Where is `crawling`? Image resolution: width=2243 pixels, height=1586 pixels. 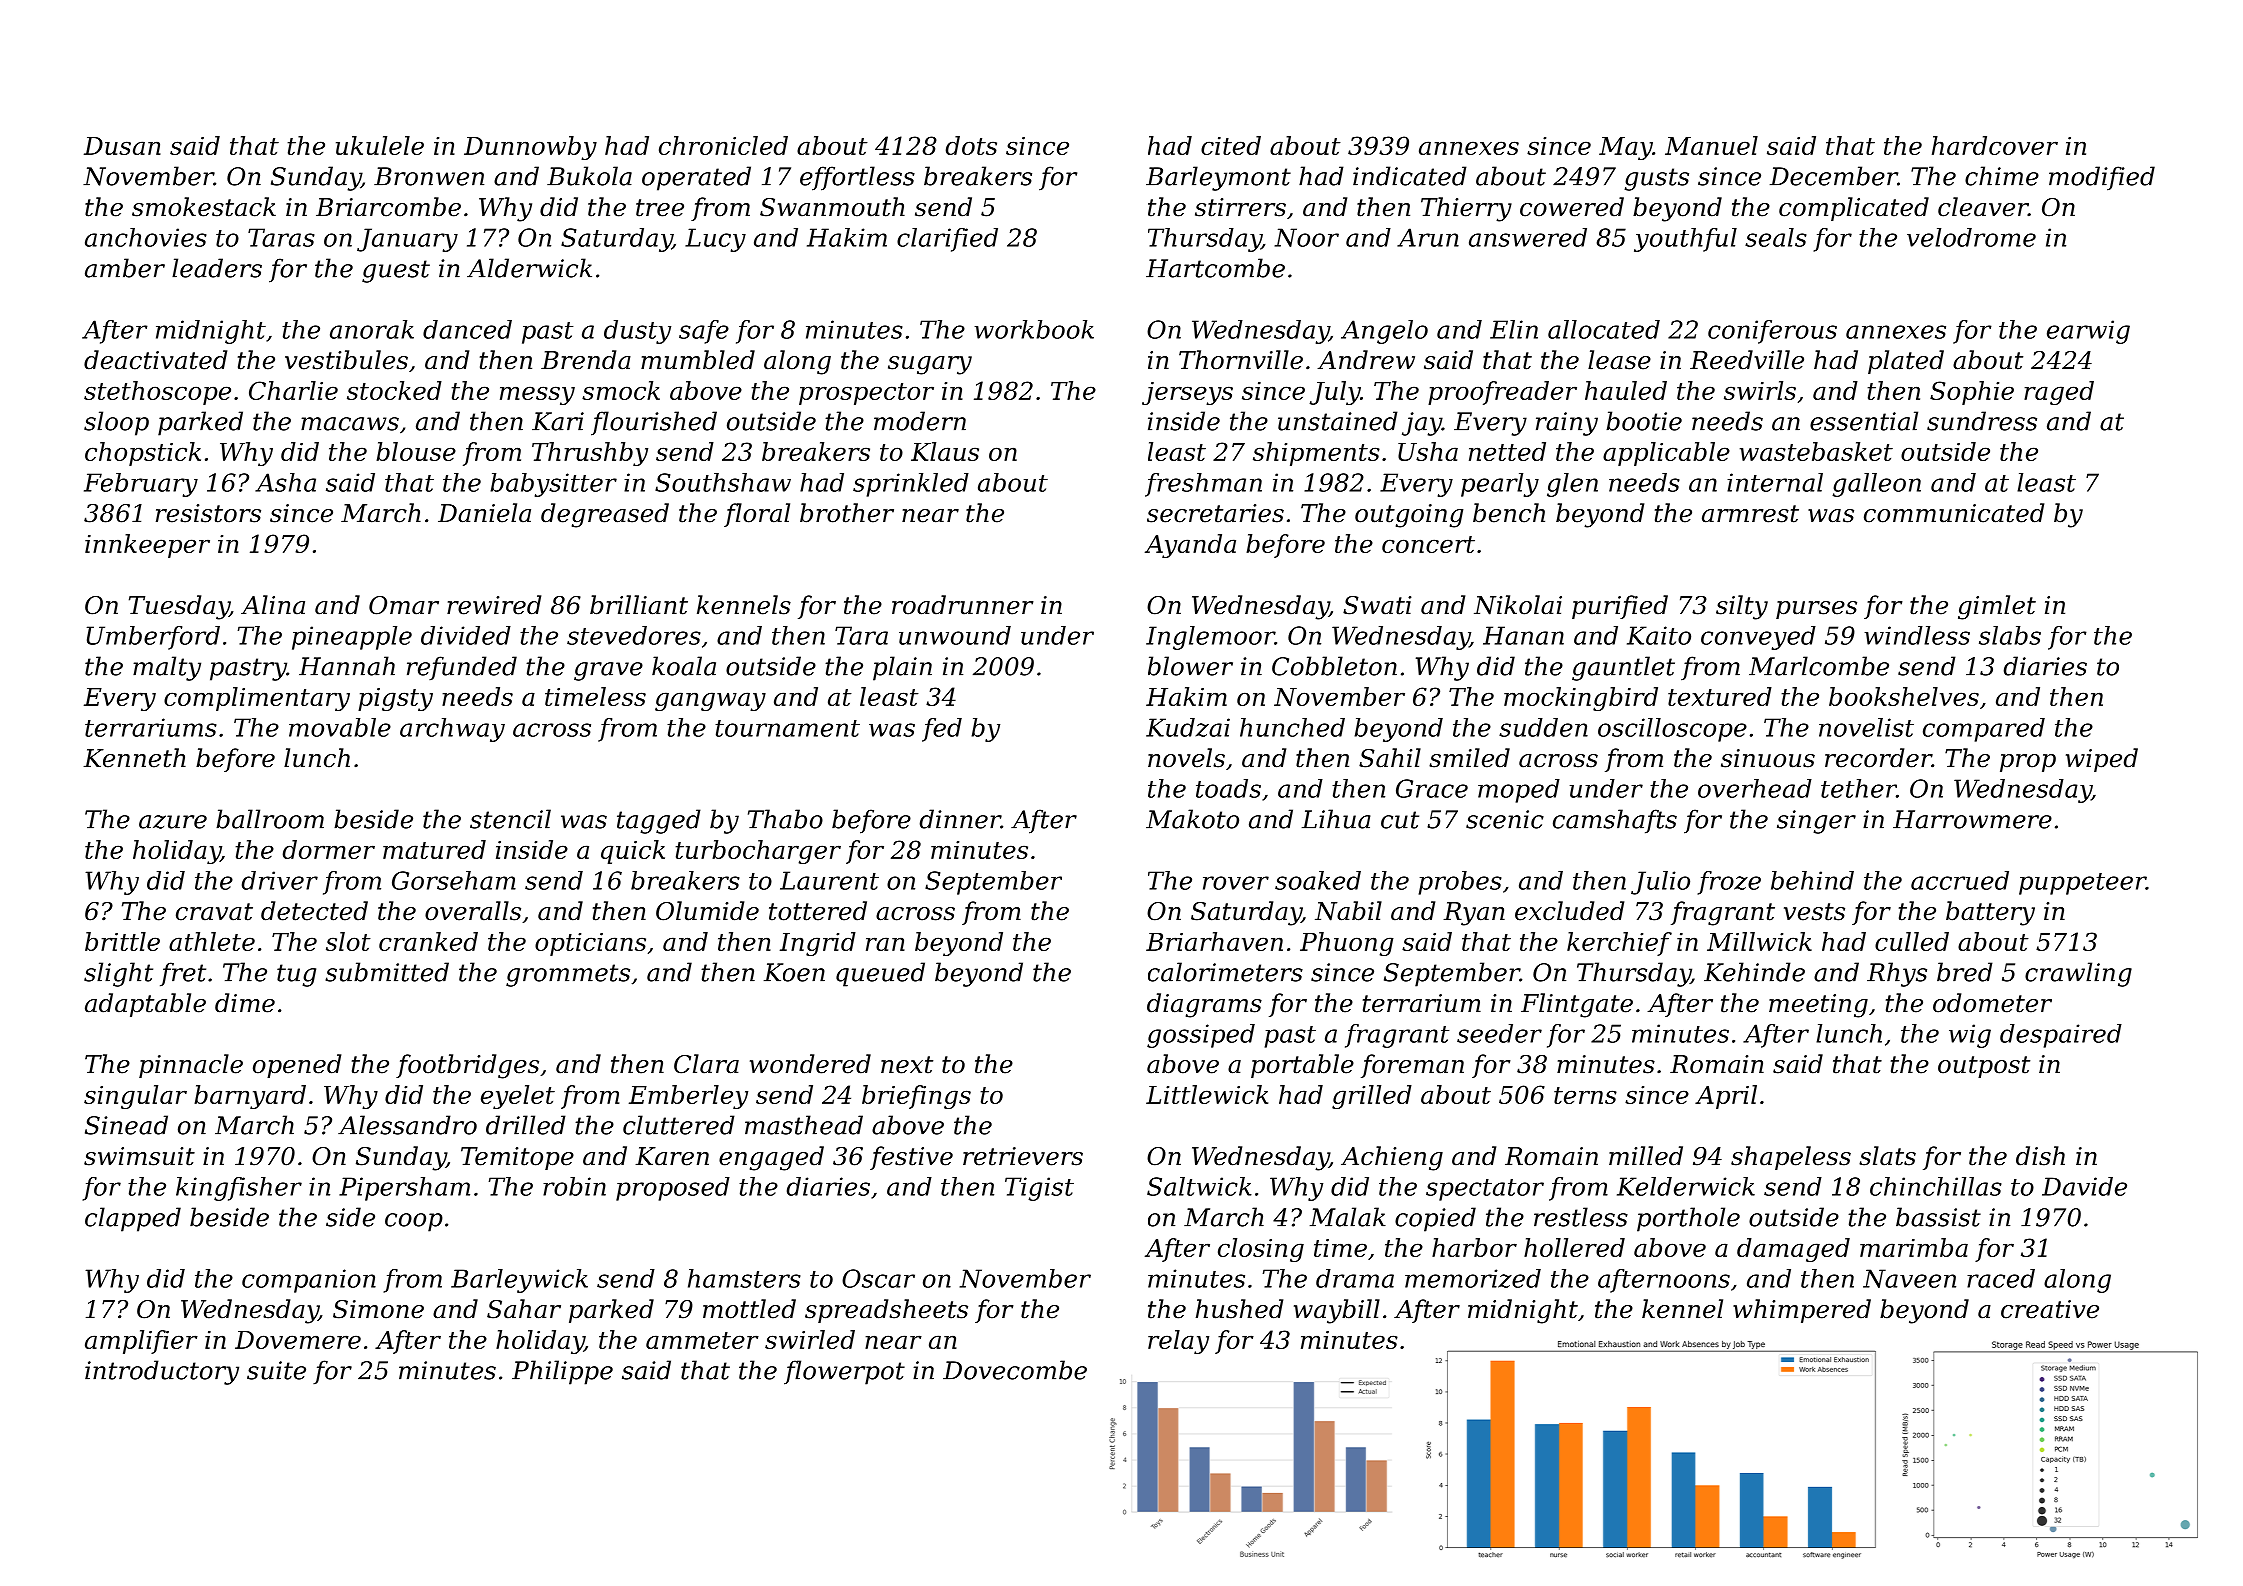 crawling is located at coordinates (2078, 974).
